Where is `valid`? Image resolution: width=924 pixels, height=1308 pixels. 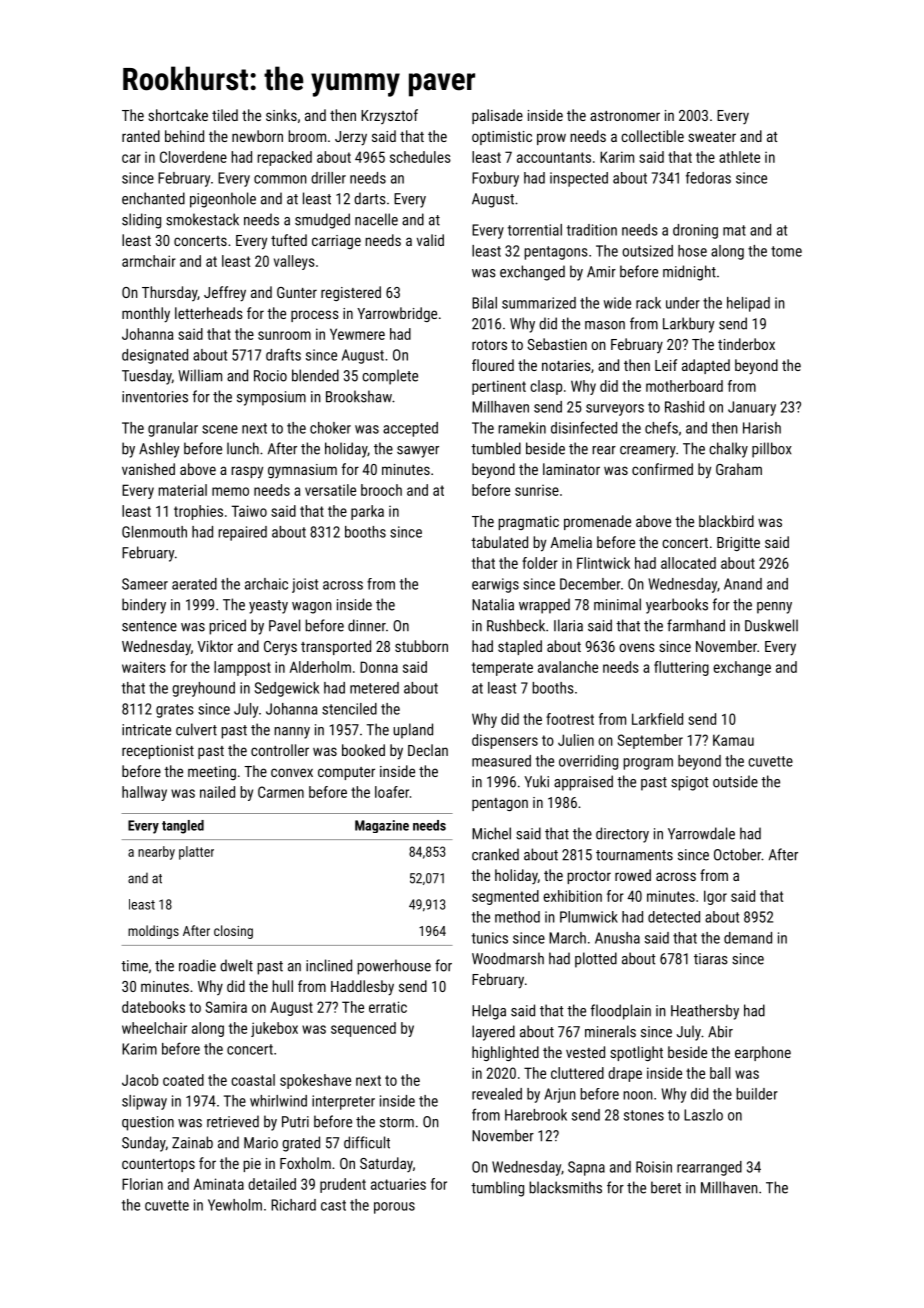
valid is located at coordinates (430, 240).
